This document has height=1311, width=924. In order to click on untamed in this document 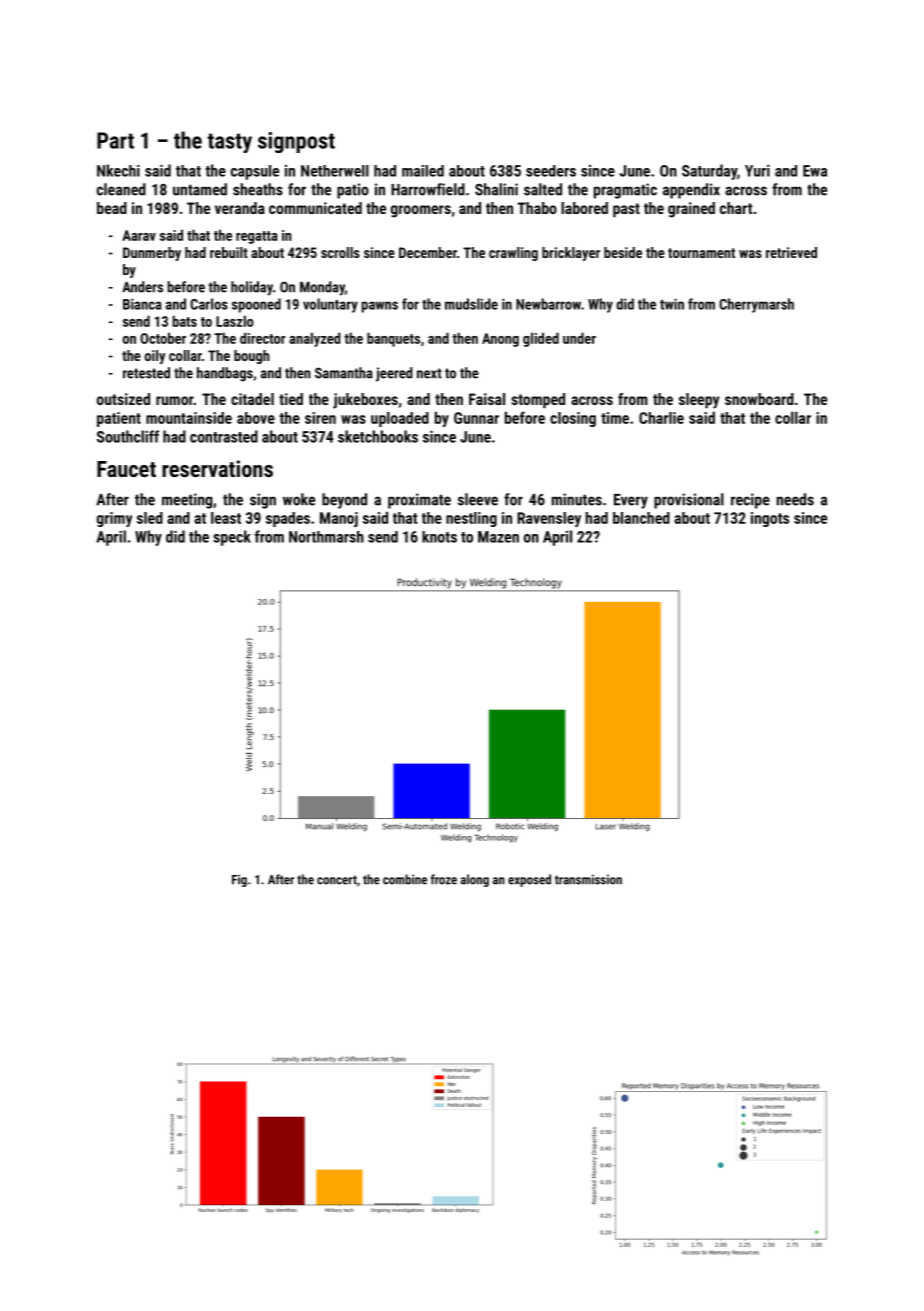, I will do `click(200, 189)`.
